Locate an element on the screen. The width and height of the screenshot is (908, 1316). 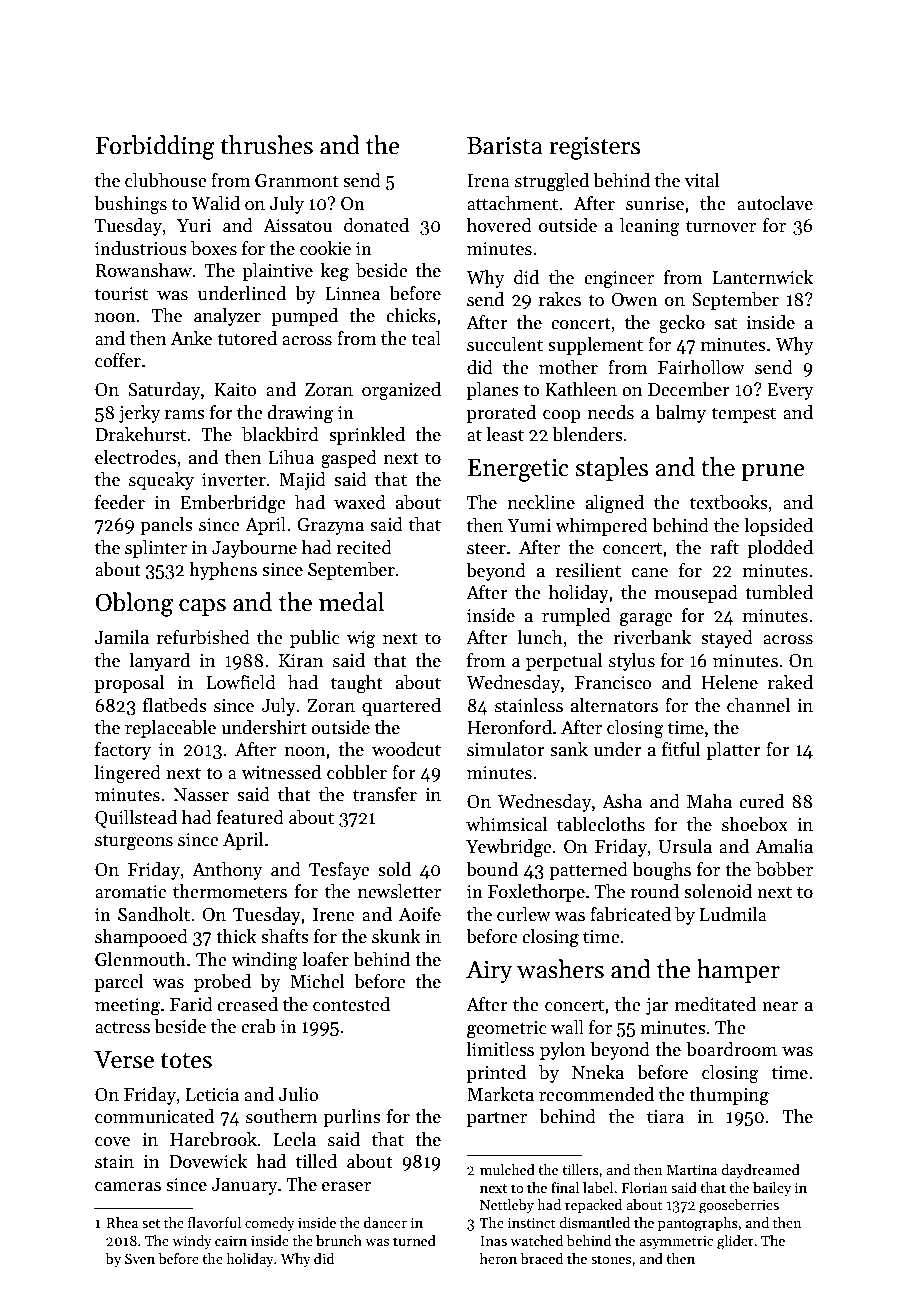
Drakehurst is located at coordinates (140, 434).
